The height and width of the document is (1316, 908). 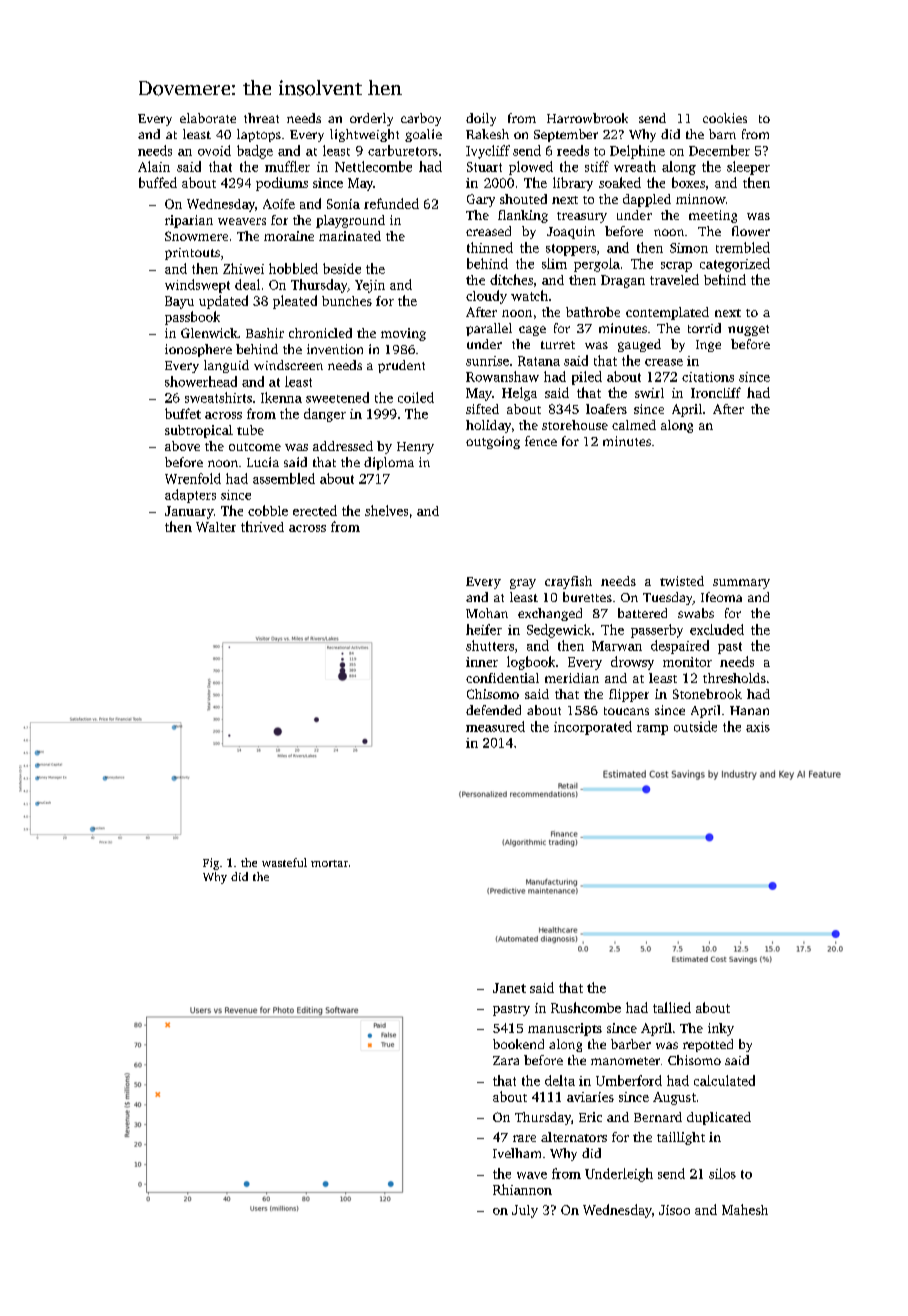 I want to click on Alain, so click(x=154, y=166).
